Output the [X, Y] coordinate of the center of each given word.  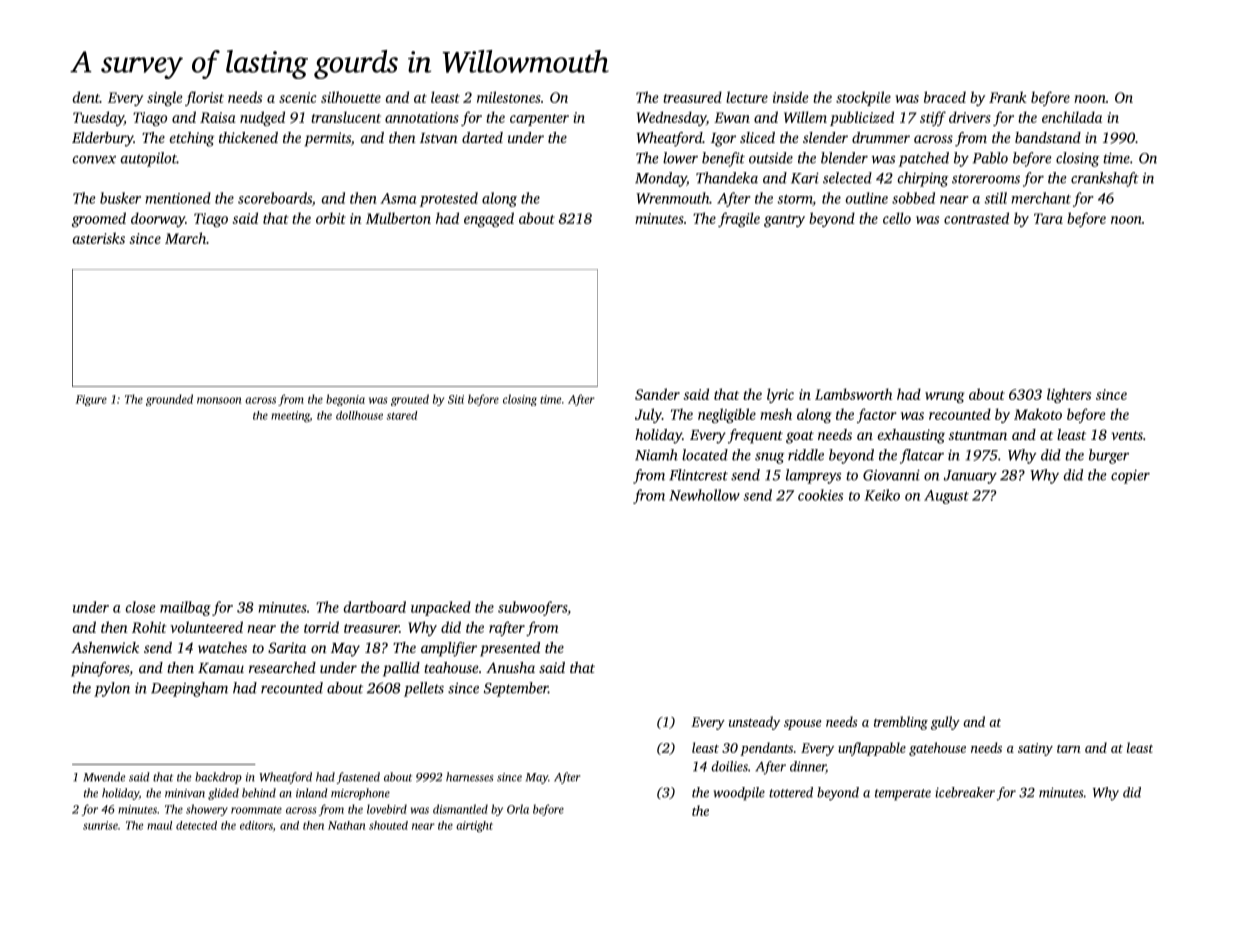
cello [897, 218]
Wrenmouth [672, 198]
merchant [1041, 198]
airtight [474, 826]
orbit [331, 218]
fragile [739, 219]
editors [256, 825]
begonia [345, 400]
